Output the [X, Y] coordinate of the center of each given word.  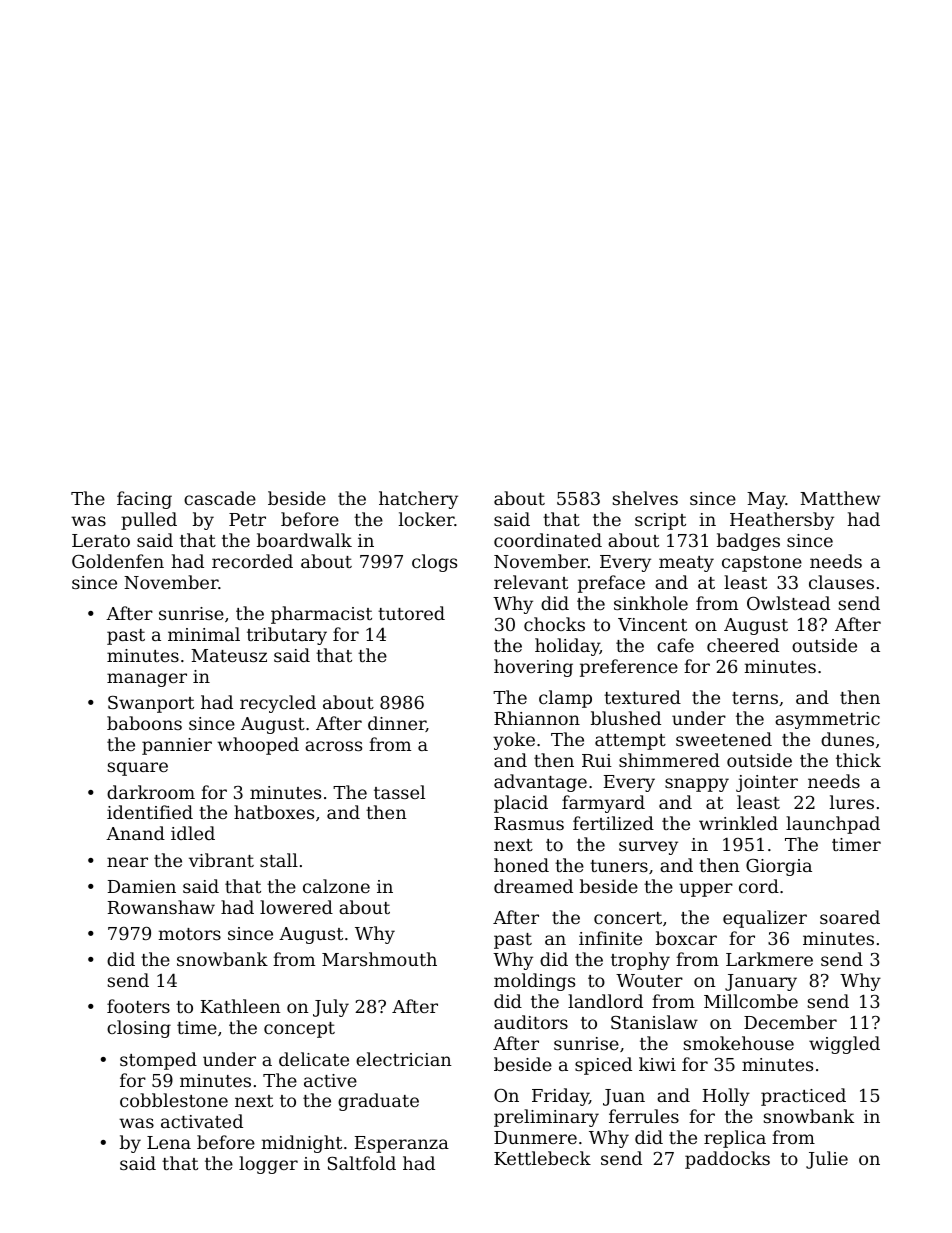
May [766, 500]
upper [706, 890]
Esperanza [402, 1144]
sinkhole [651, 603]
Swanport [151, 704]
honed [521, 865]
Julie [827, 1160]
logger [268, 1165]
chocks [554, 624]
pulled [149, 521]
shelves [645, 498]
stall [279, 860]
